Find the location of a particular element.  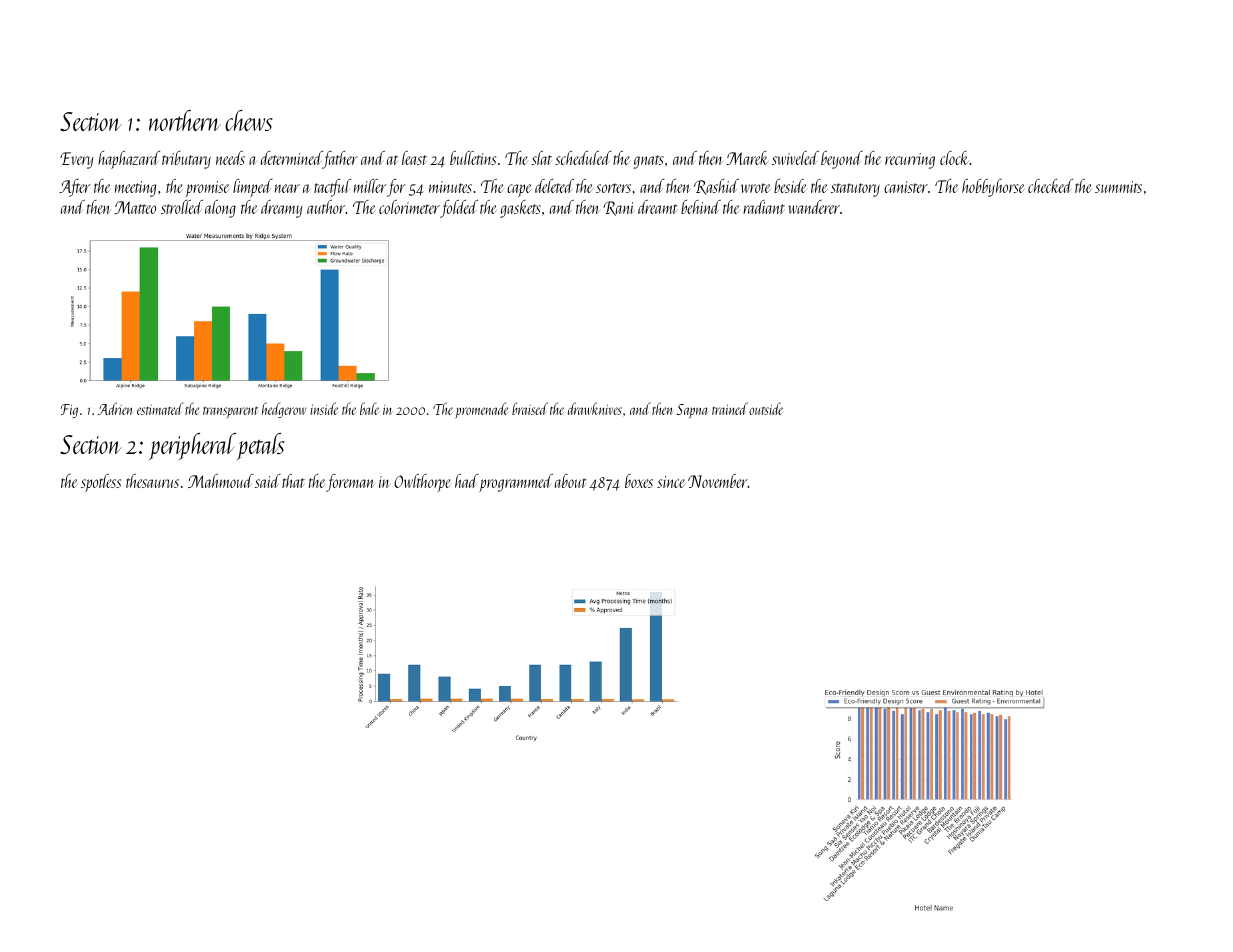

Marek is located at coordinates (747, 158).
